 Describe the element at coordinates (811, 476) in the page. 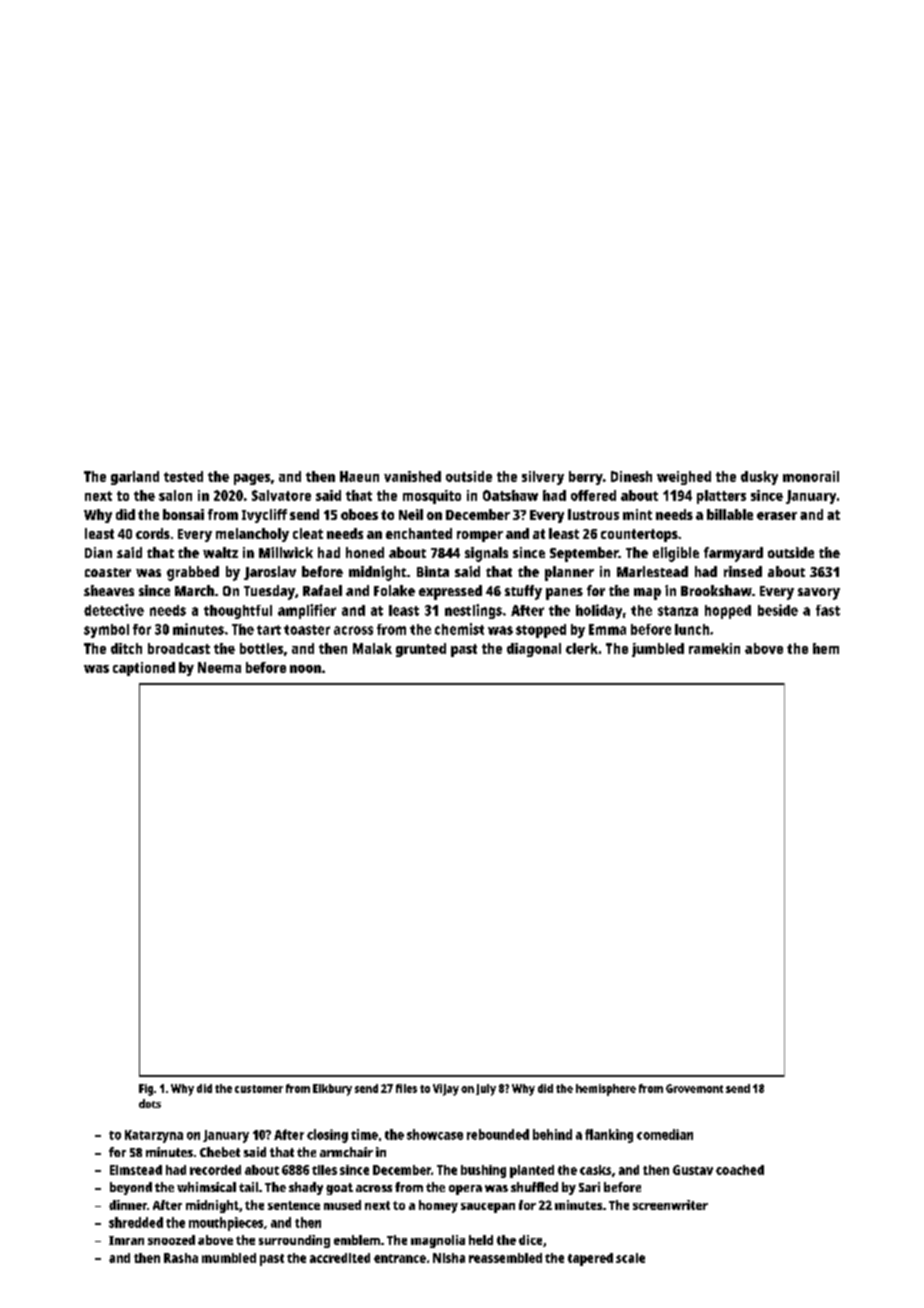

I see `monorail` at that location.
